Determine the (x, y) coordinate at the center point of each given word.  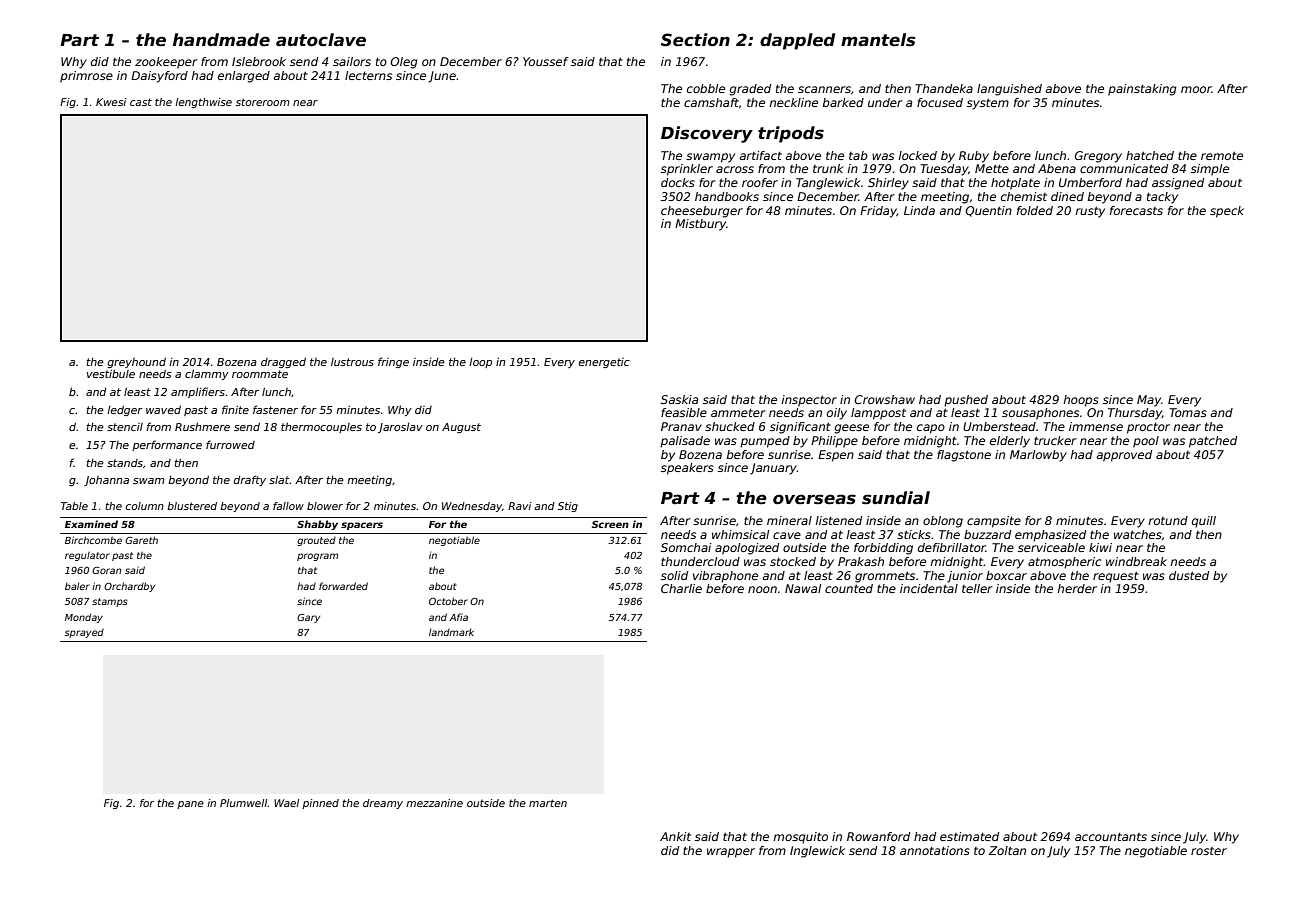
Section (695, 40)
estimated (969, 836)
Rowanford (878, 836)
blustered (192, 506)
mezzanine (434, 803)
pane (190, 805)
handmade (221, 40)
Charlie (681, 588)
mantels (878, 40)
